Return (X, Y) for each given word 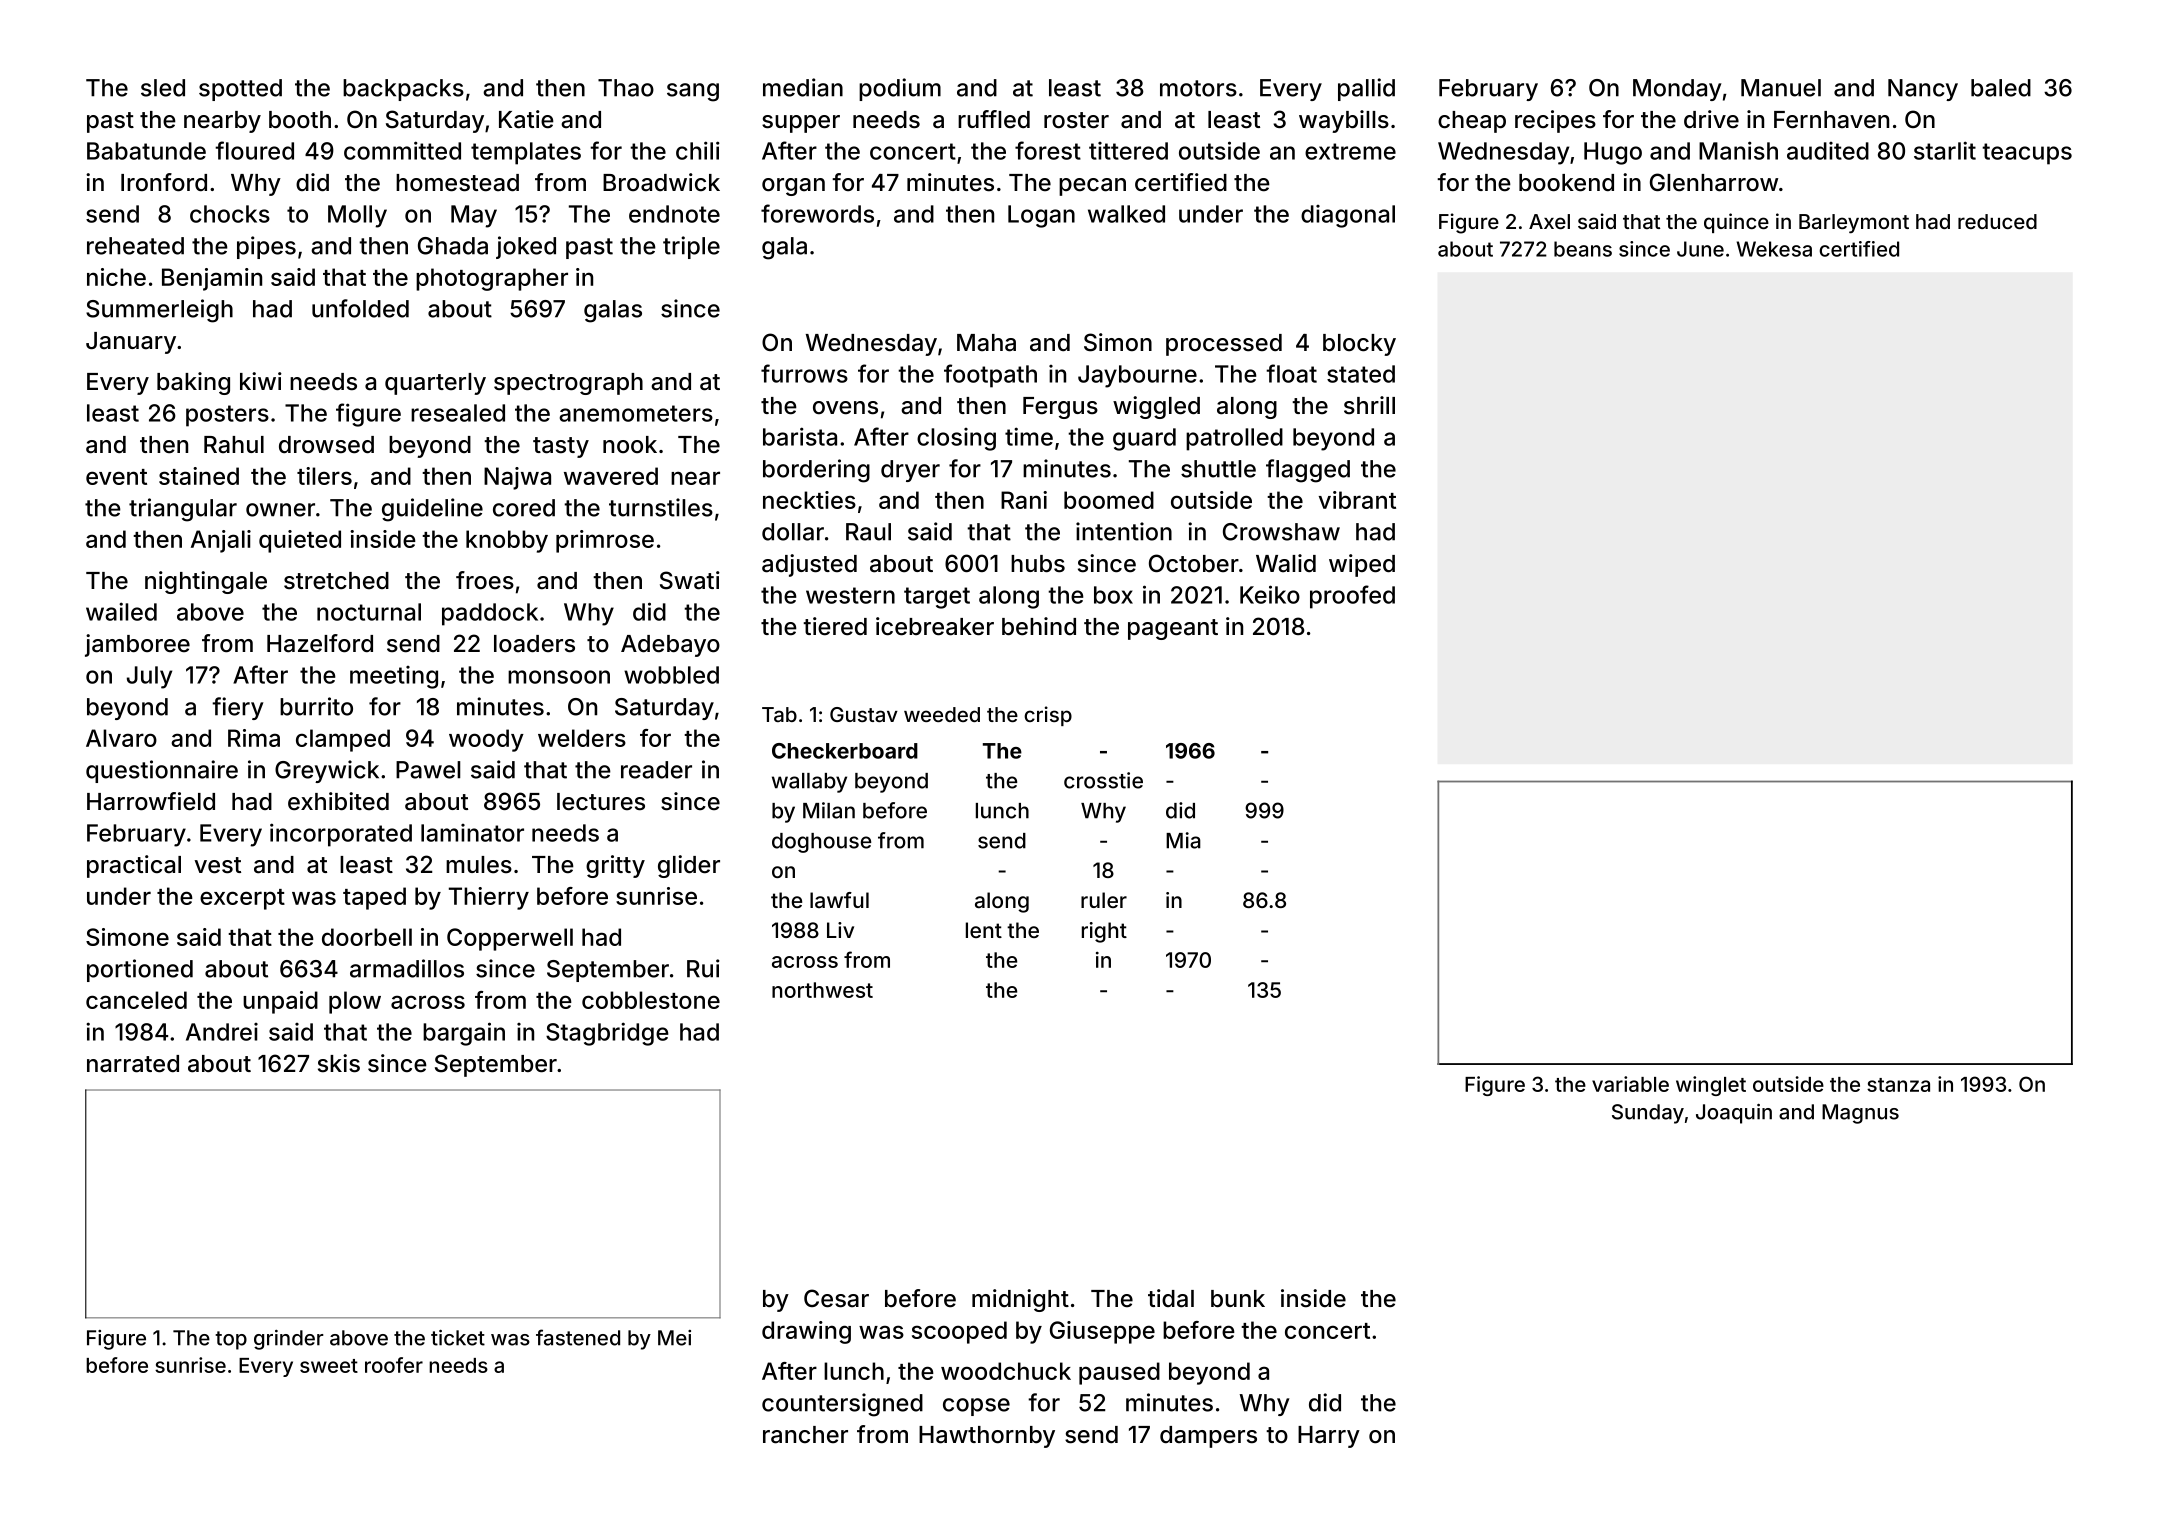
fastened (578, 1337)
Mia (1183, 840)
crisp (1048, 716)
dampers (1208, 1437)
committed (402, 150)
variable (1630, 1084)
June (1700, 249)
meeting (394, 677)
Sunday (1648, 1114)
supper (801, 124)
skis (339, 1063)
